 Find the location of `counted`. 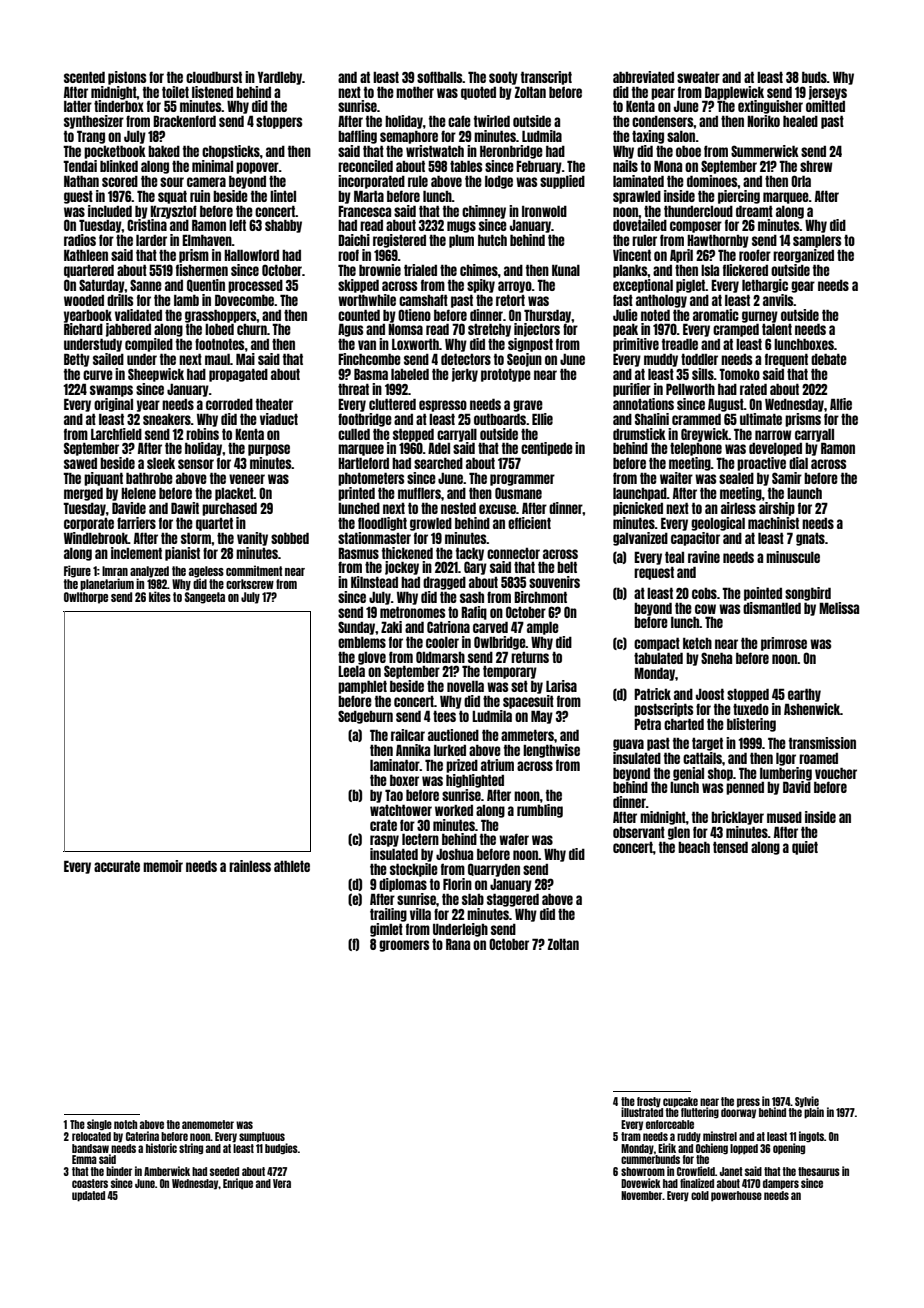

counted is located at coordinates (359, 315).
